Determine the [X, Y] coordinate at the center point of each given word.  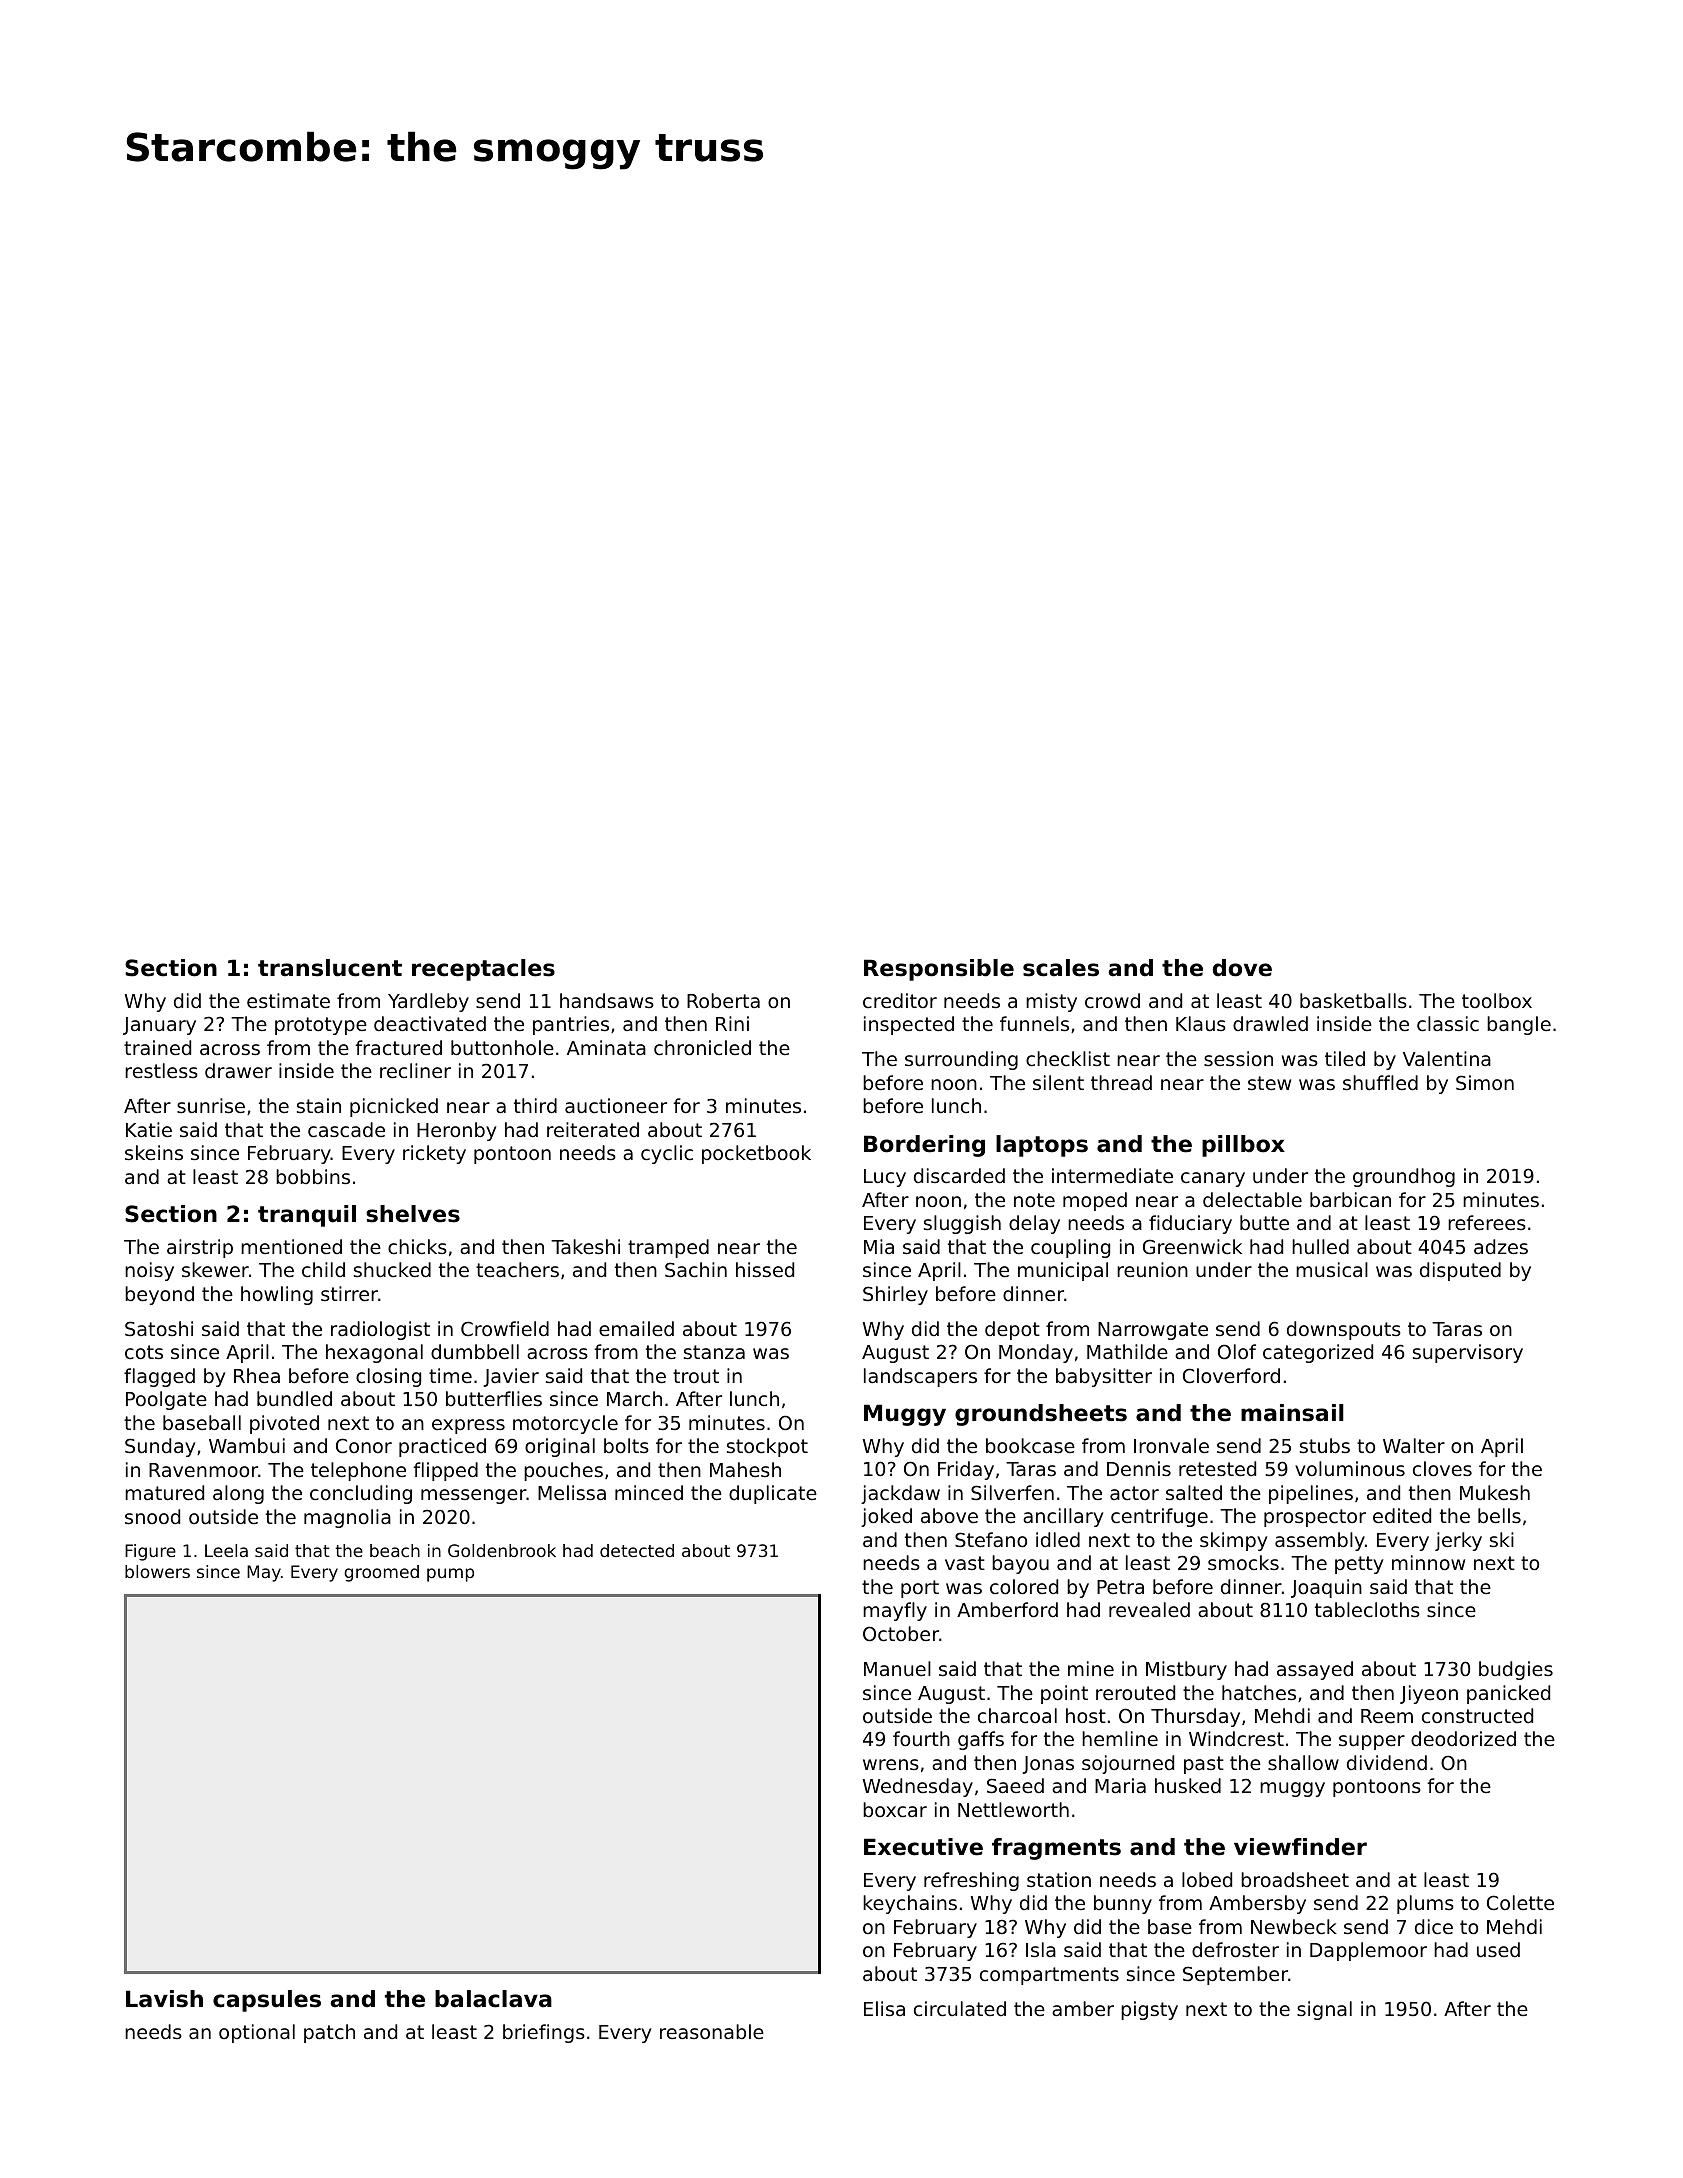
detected [637, 1550]
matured [164, 1492]
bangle [1519, 1025]
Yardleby [428, 1002]
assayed [1315, 1670]
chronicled [702, 1047]
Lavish [164, 1999]
